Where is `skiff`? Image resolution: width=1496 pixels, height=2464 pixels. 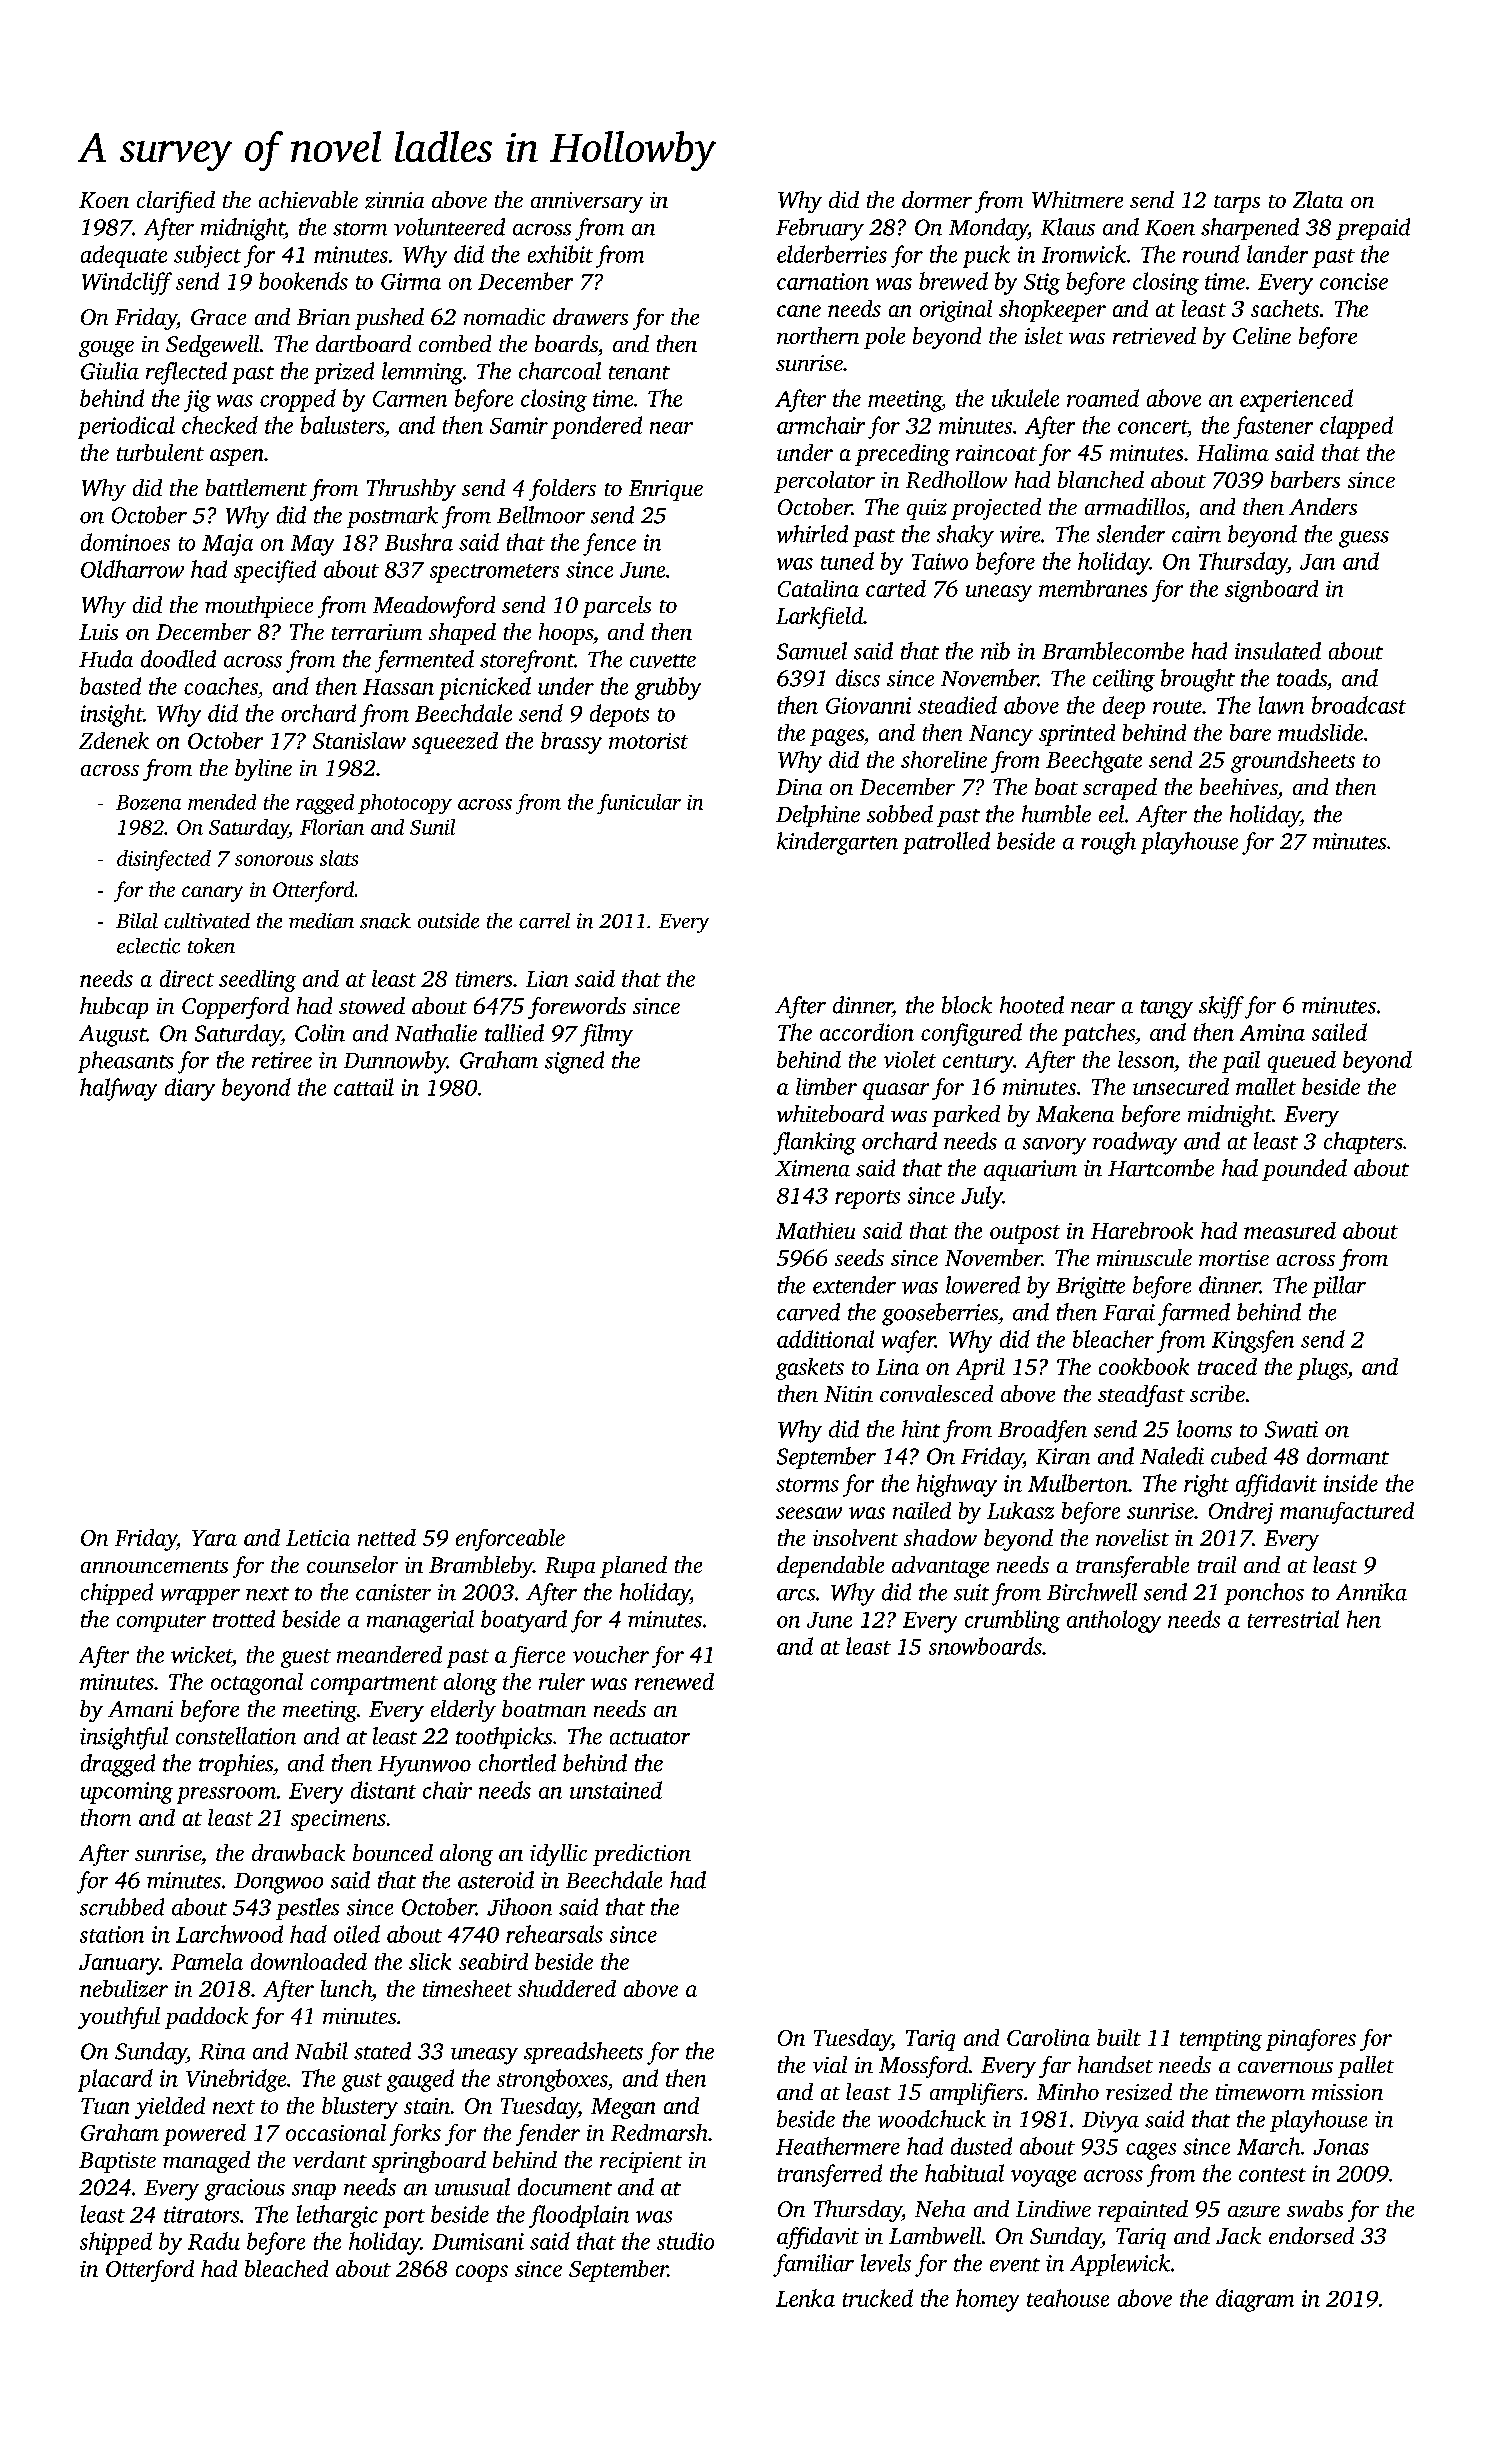
skiff is located at coordinates (1221, 1007).
